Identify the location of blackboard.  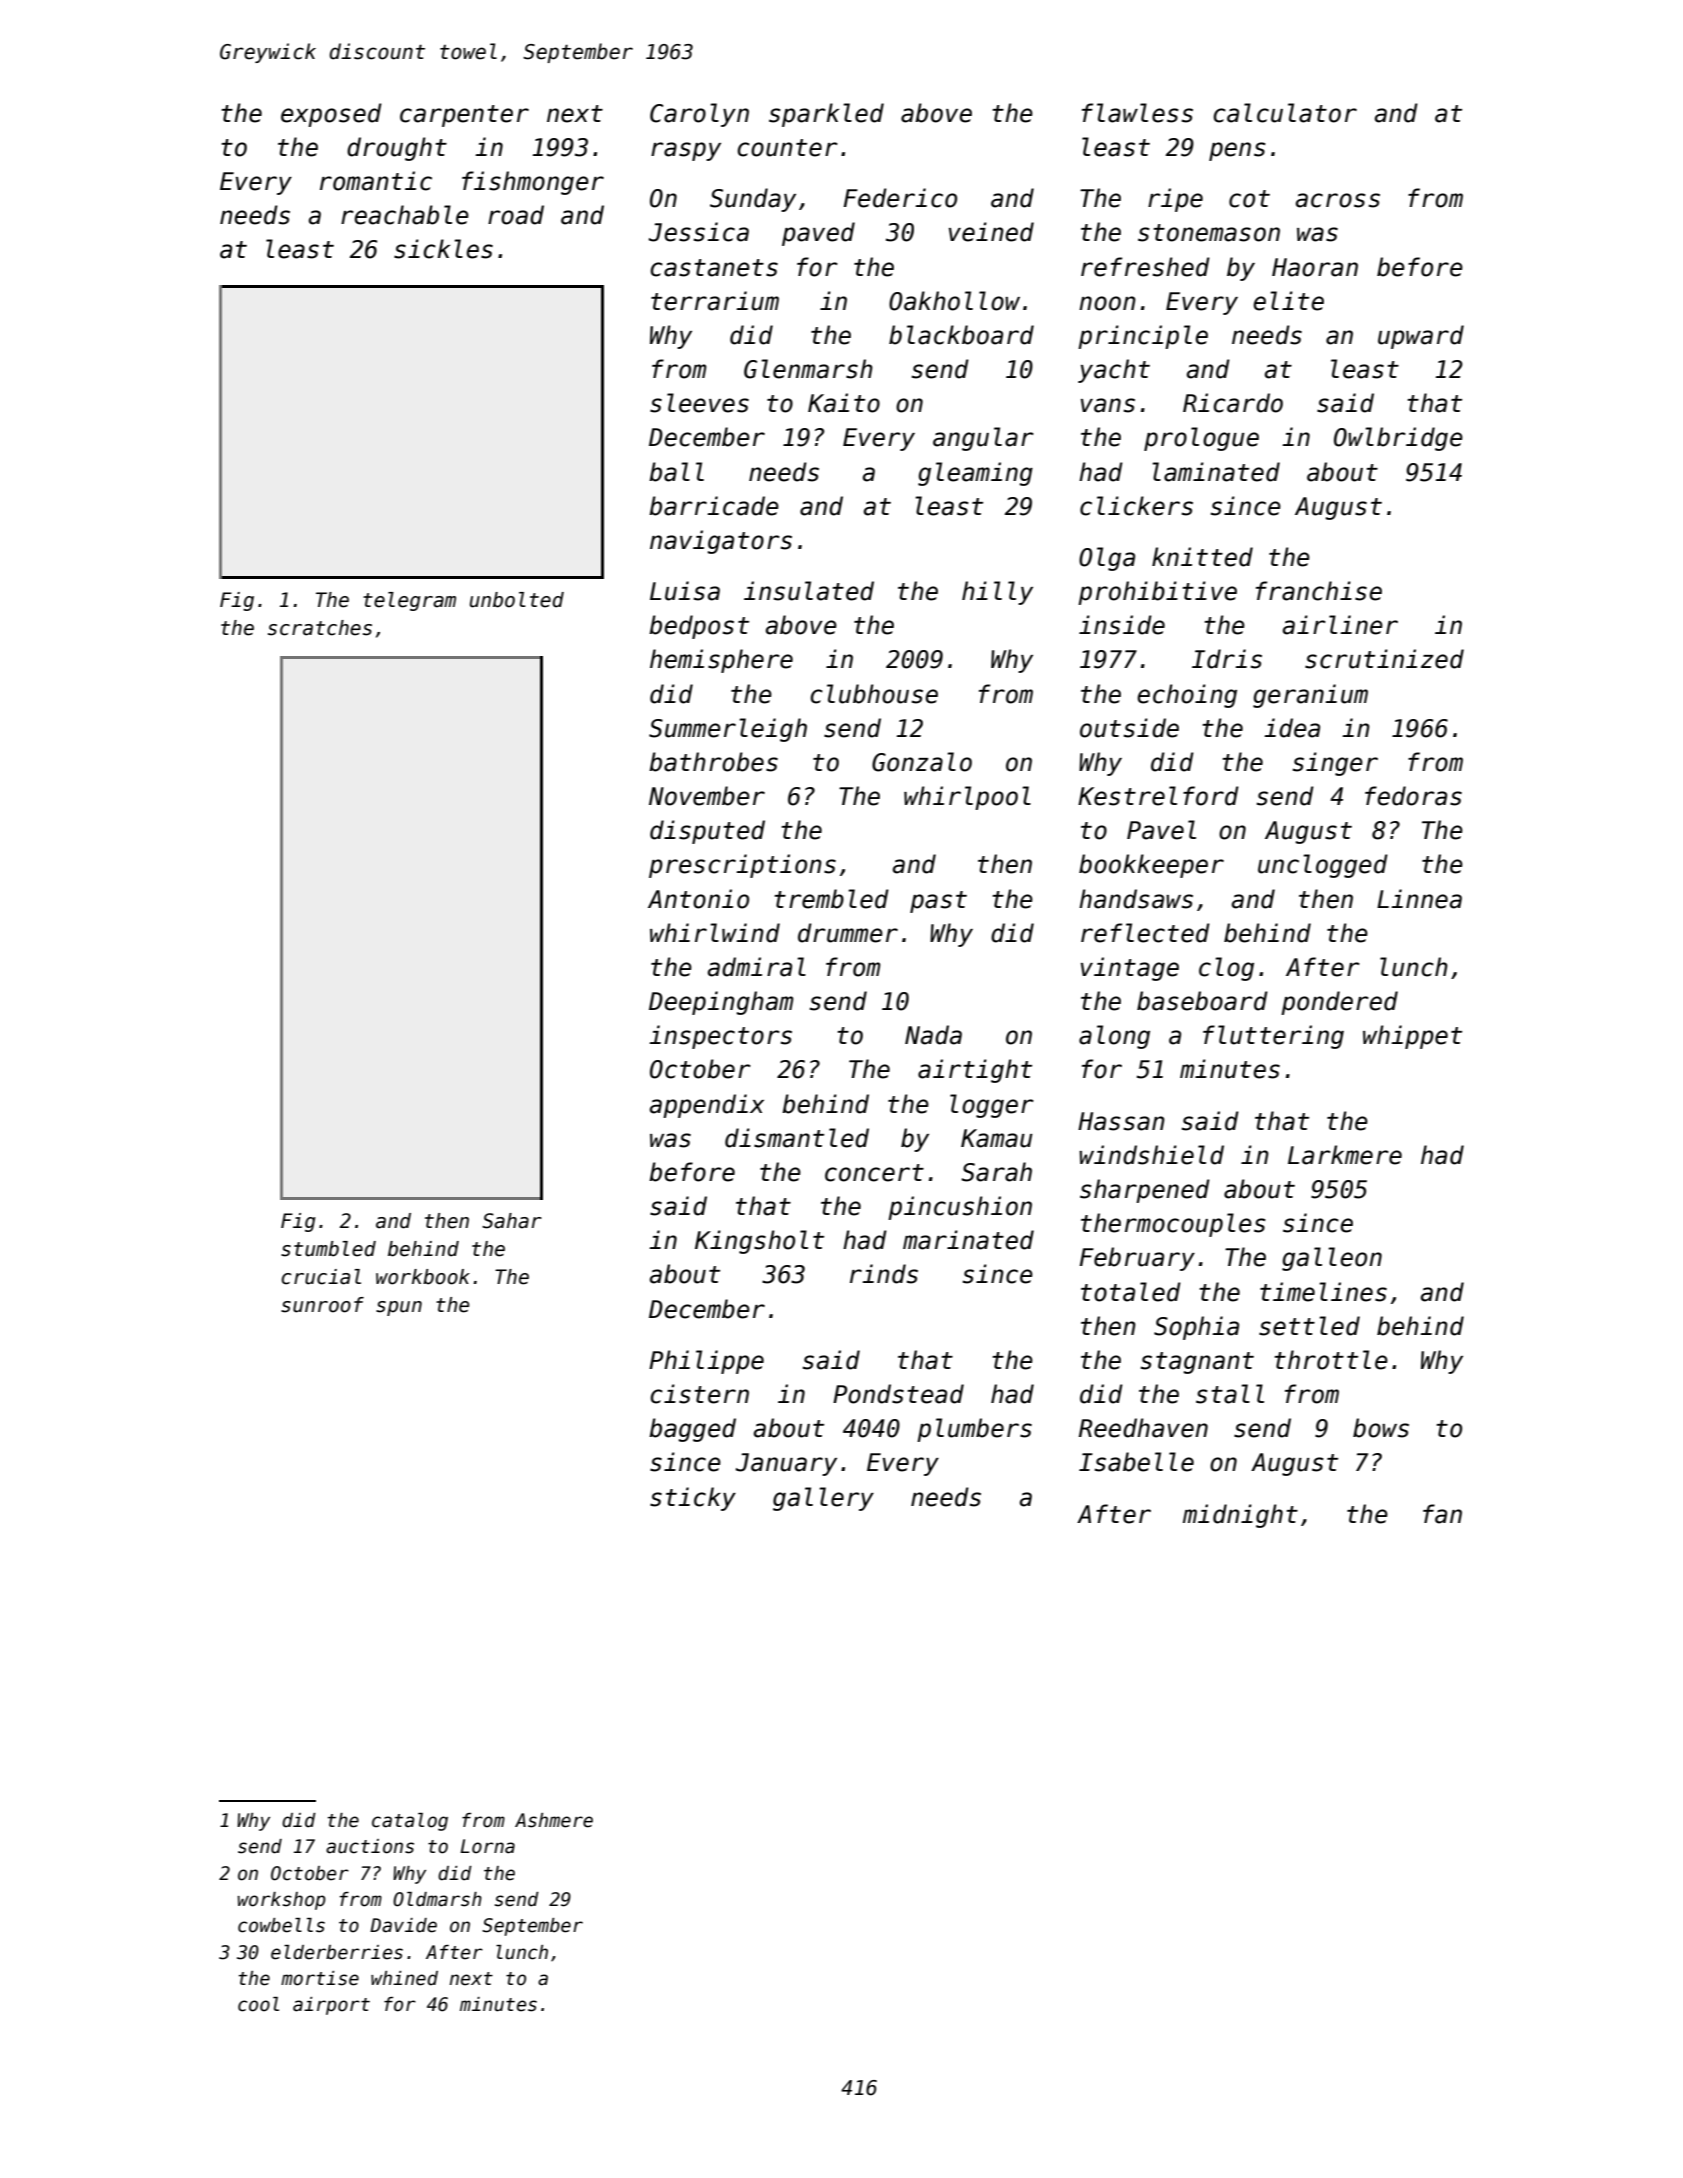
(961, 335).
